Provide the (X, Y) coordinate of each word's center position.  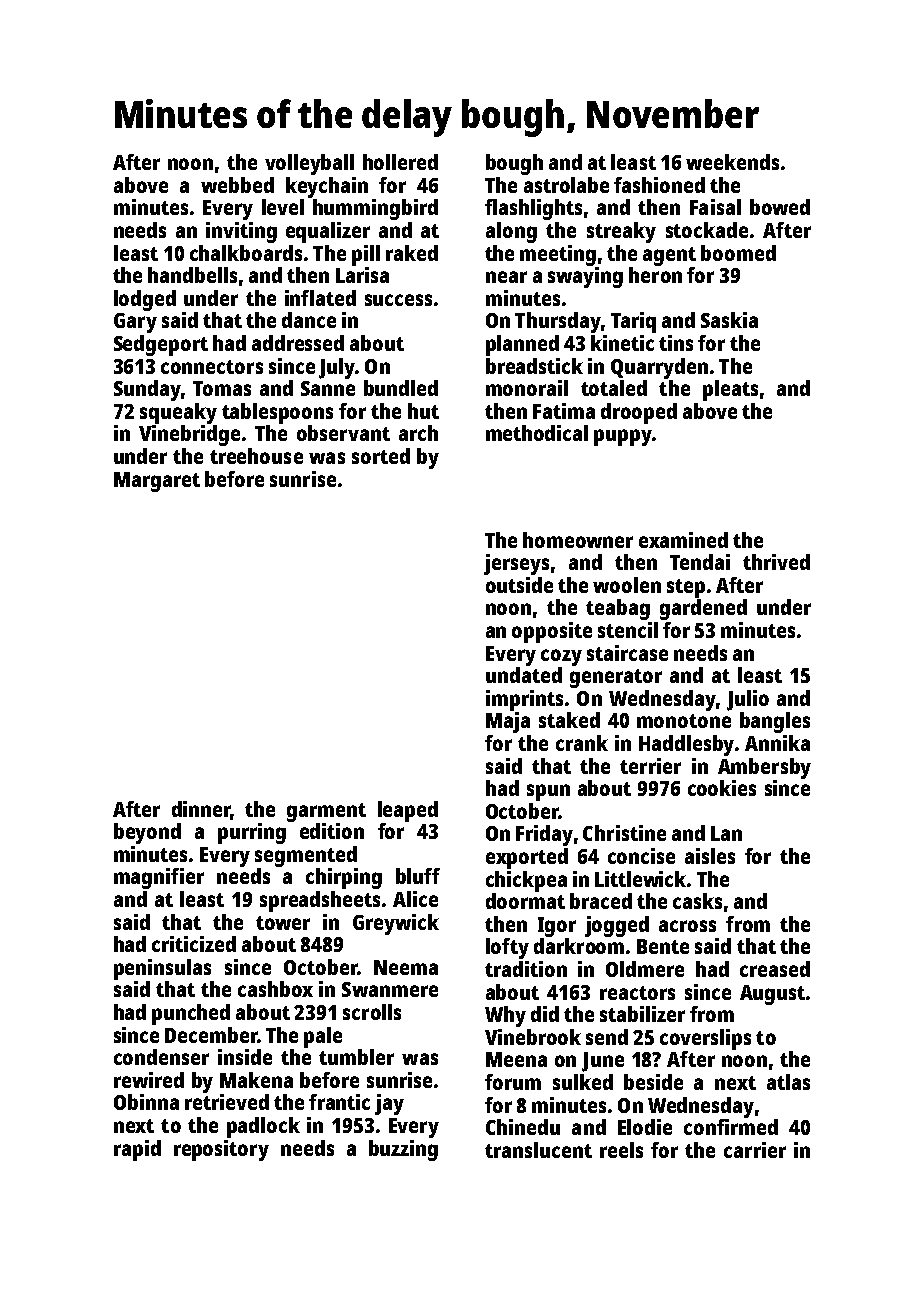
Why (505, 1016)
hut (423, 411)
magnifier (159, 878)
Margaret (157, 482)
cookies (722, 788)
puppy (623, 437)
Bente (663, 946)
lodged (145, 300)
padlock (263, 1127)
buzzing (403, 1150)
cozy (561, 657)
